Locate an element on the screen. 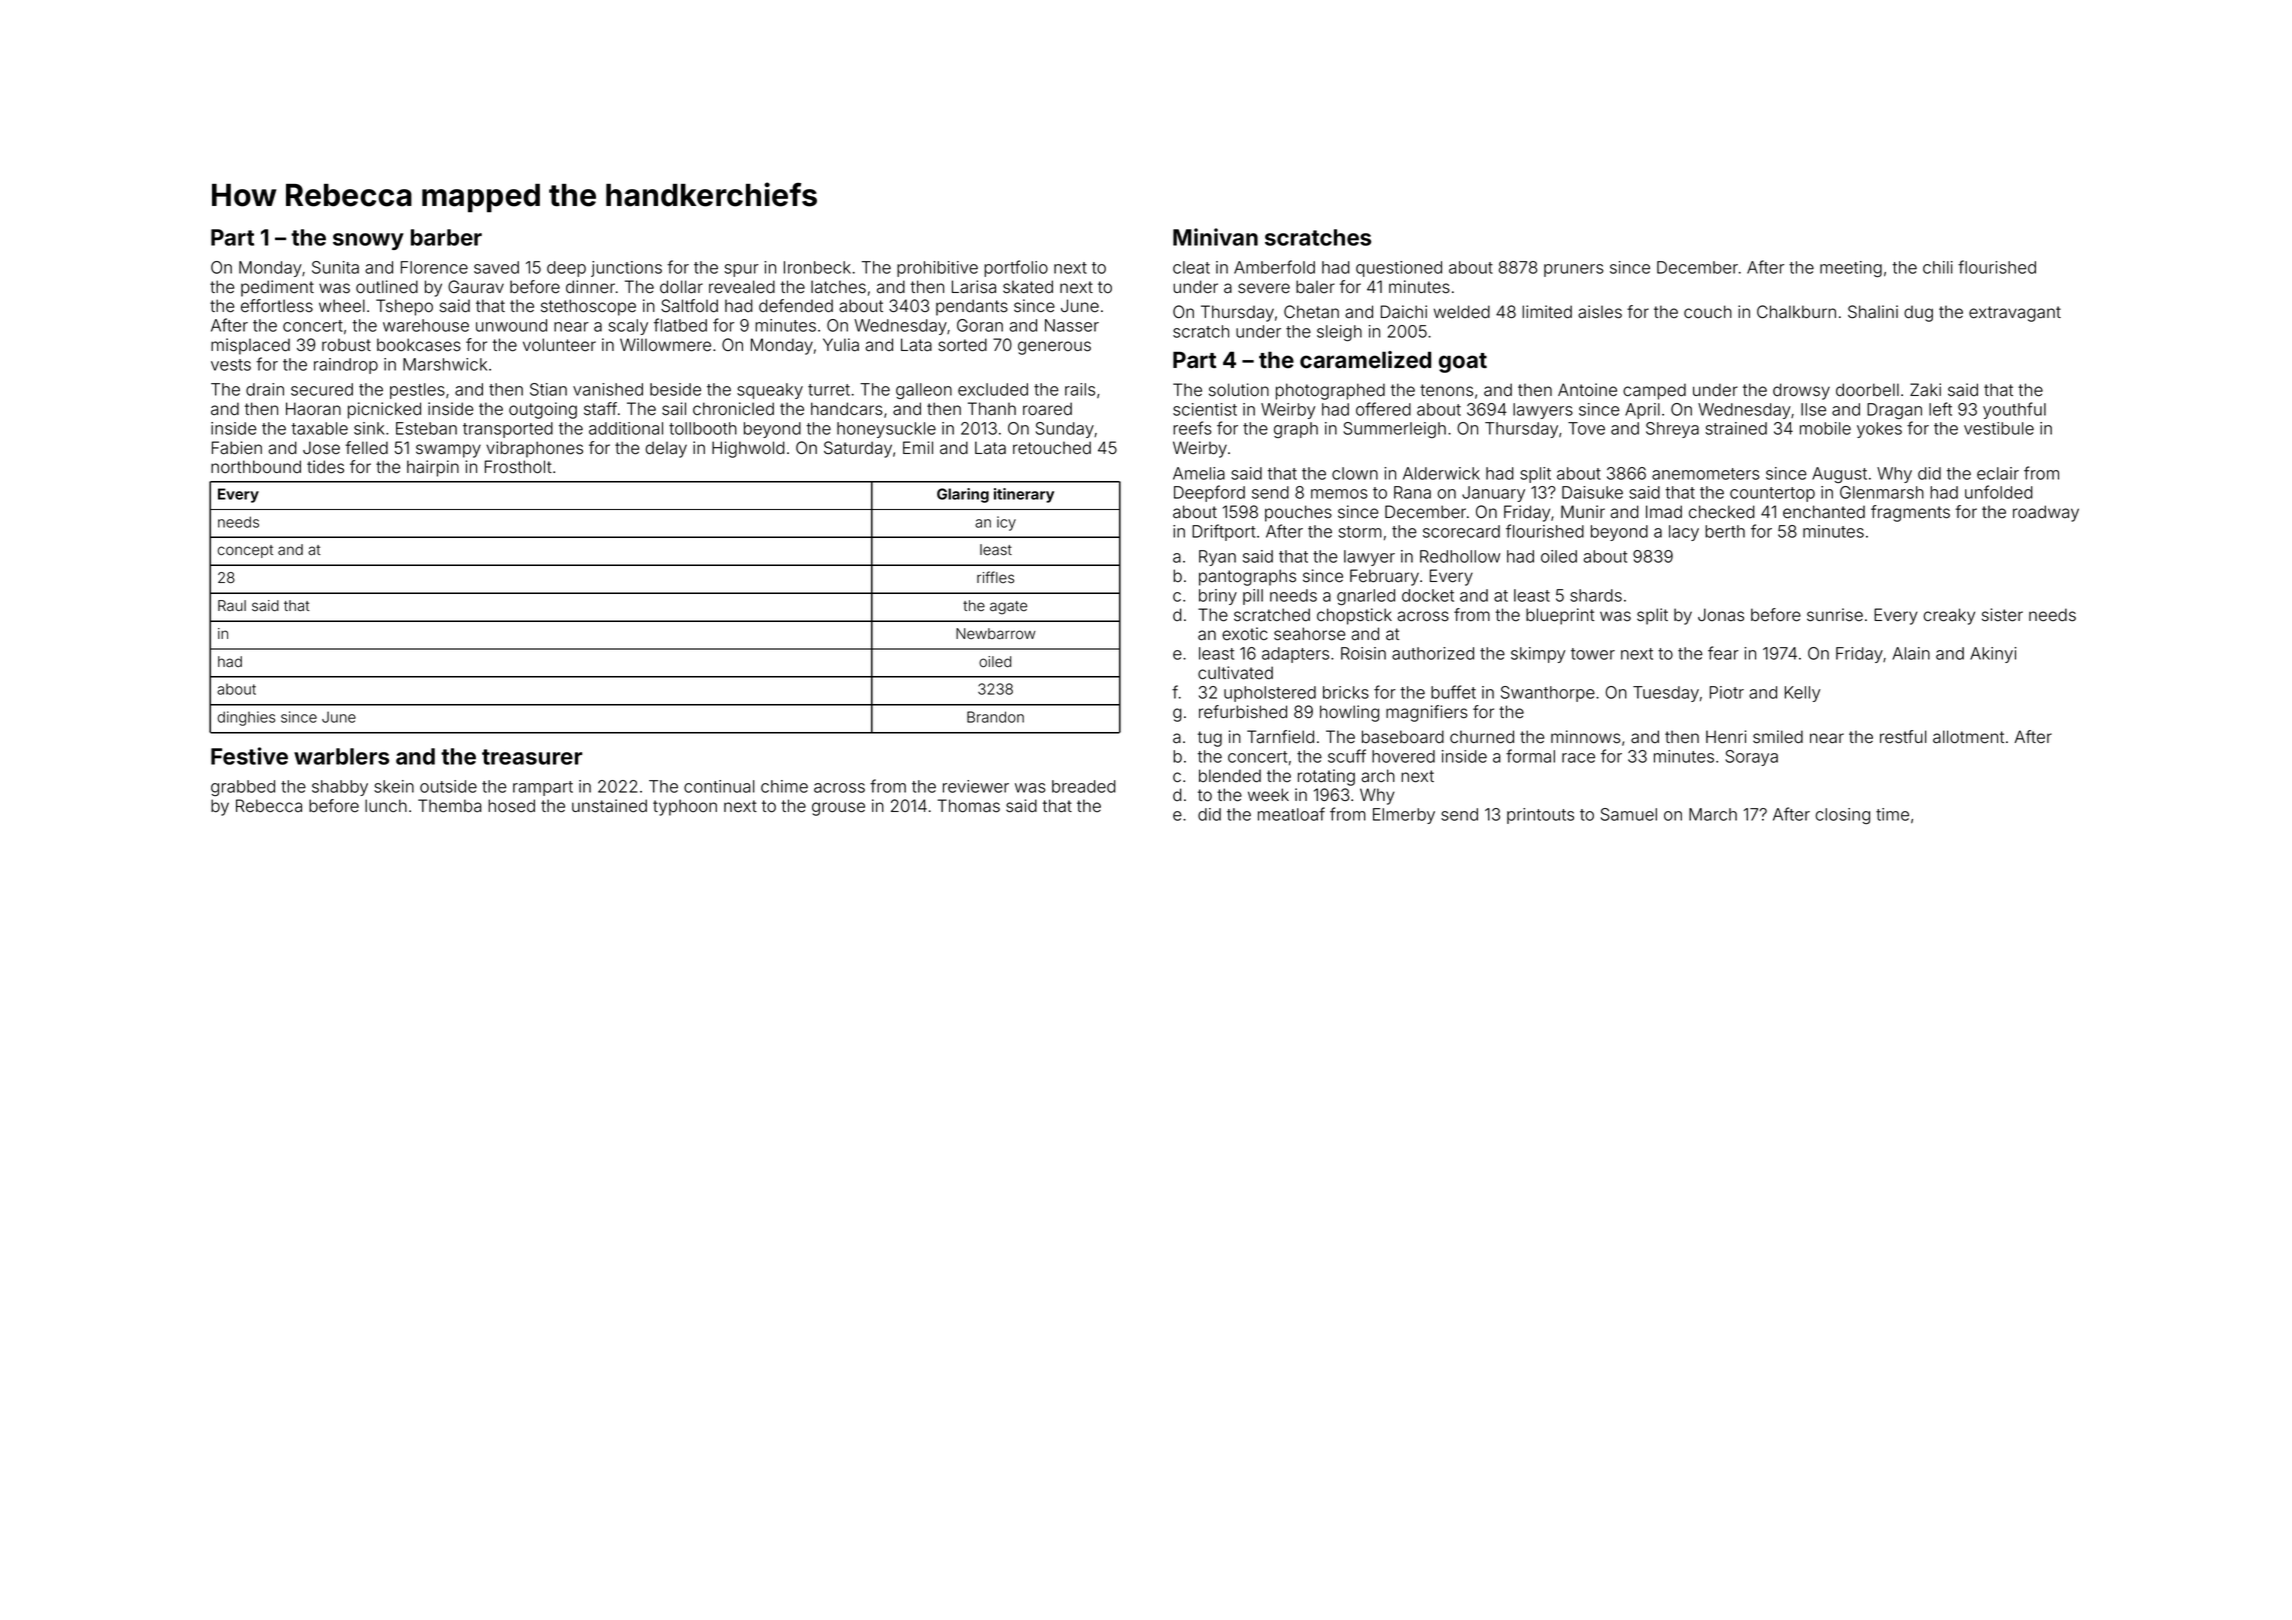 This screenshot has width=2292, height=1620. Raul is located at coordinates (232, 605).
